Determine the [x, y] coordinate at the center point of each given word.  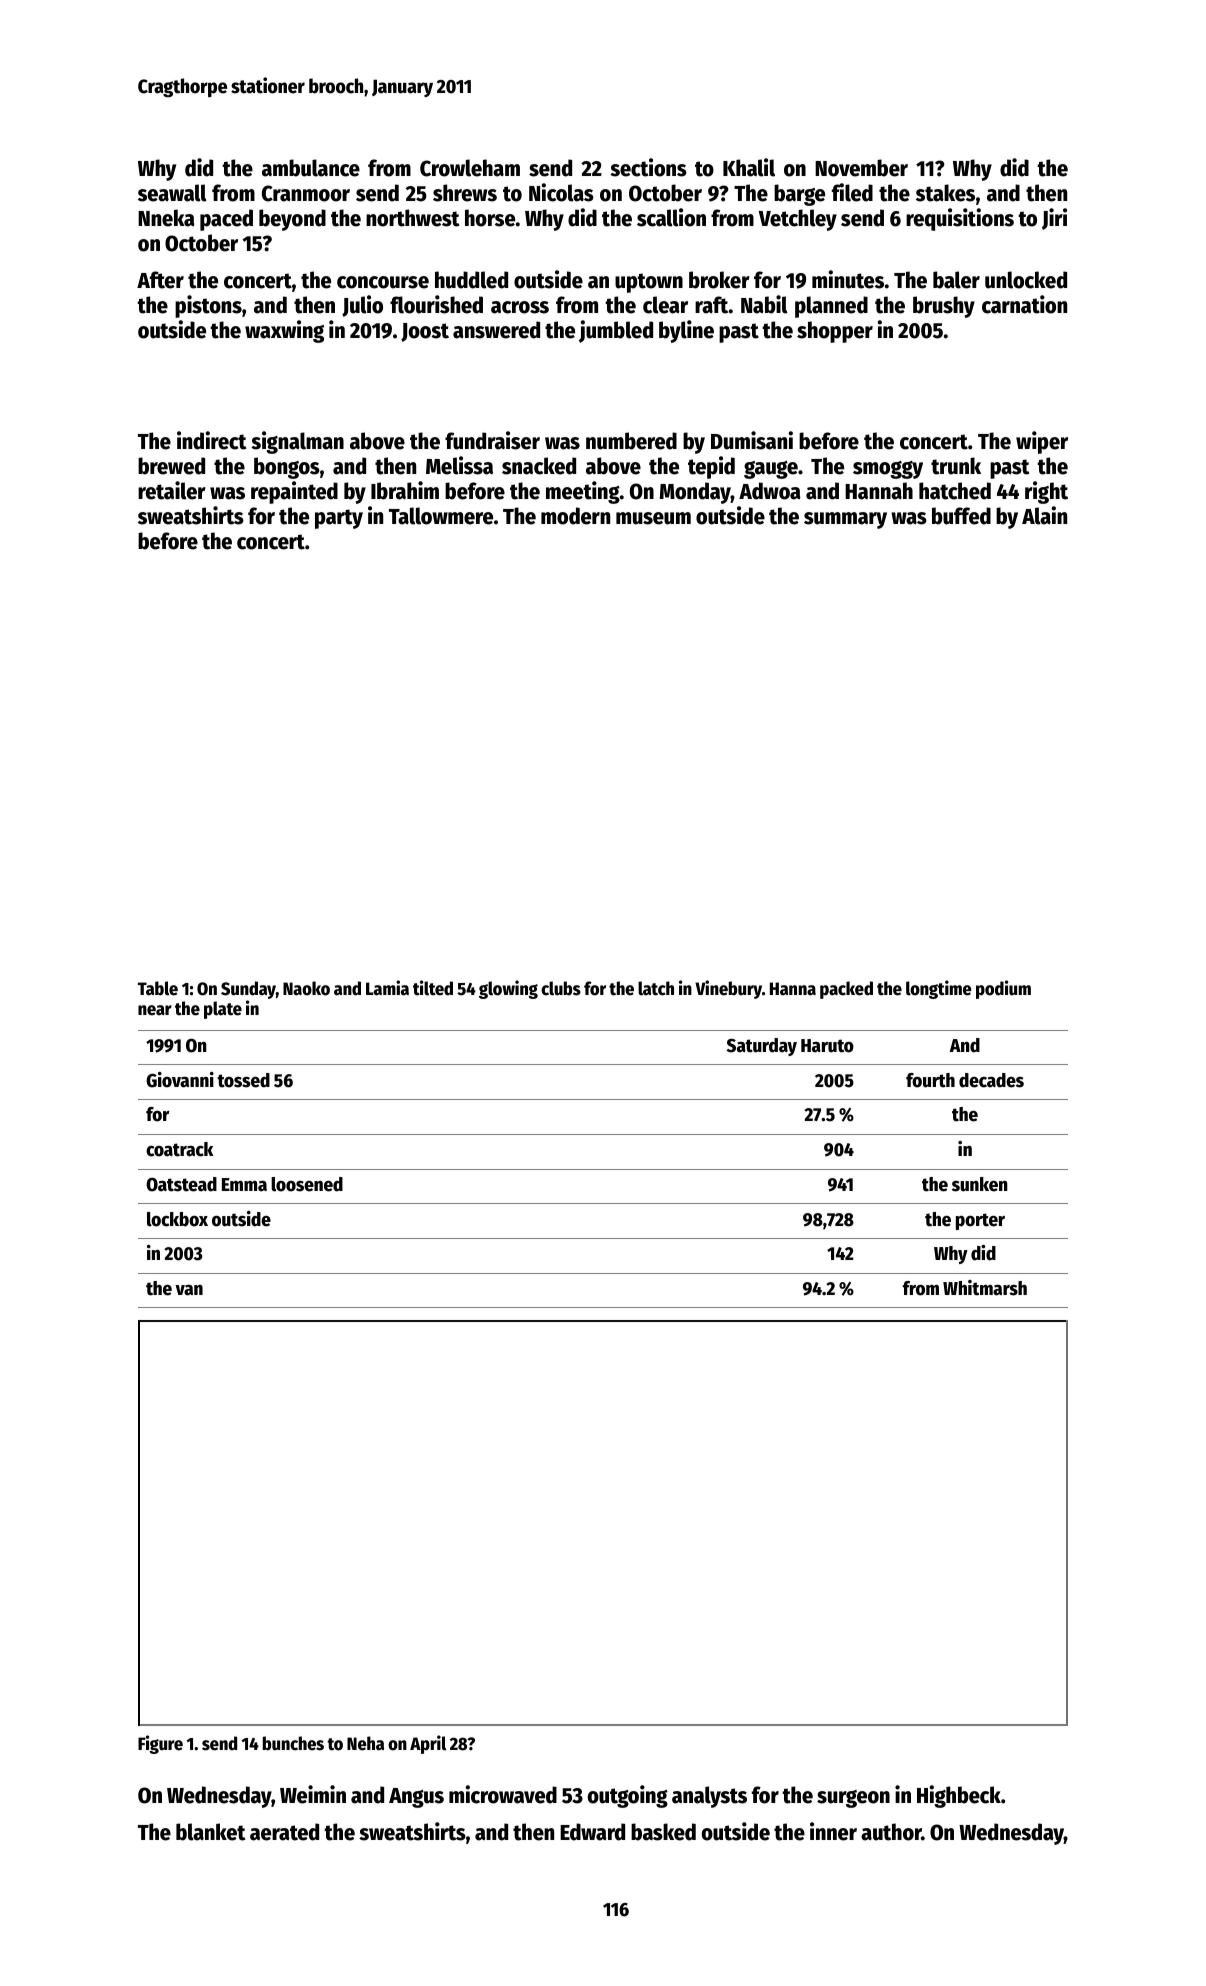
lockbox [177, 1219]
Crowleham [470, 168]
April [428, 1744]
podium [1003, 989]
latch [656, 988]
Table [158, 988]
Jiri [1054, 219]
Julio [362, 306]
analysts [709, 1797]
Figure [160, 1744]
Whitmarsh [985, 1288]
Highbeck [959, 1796]
